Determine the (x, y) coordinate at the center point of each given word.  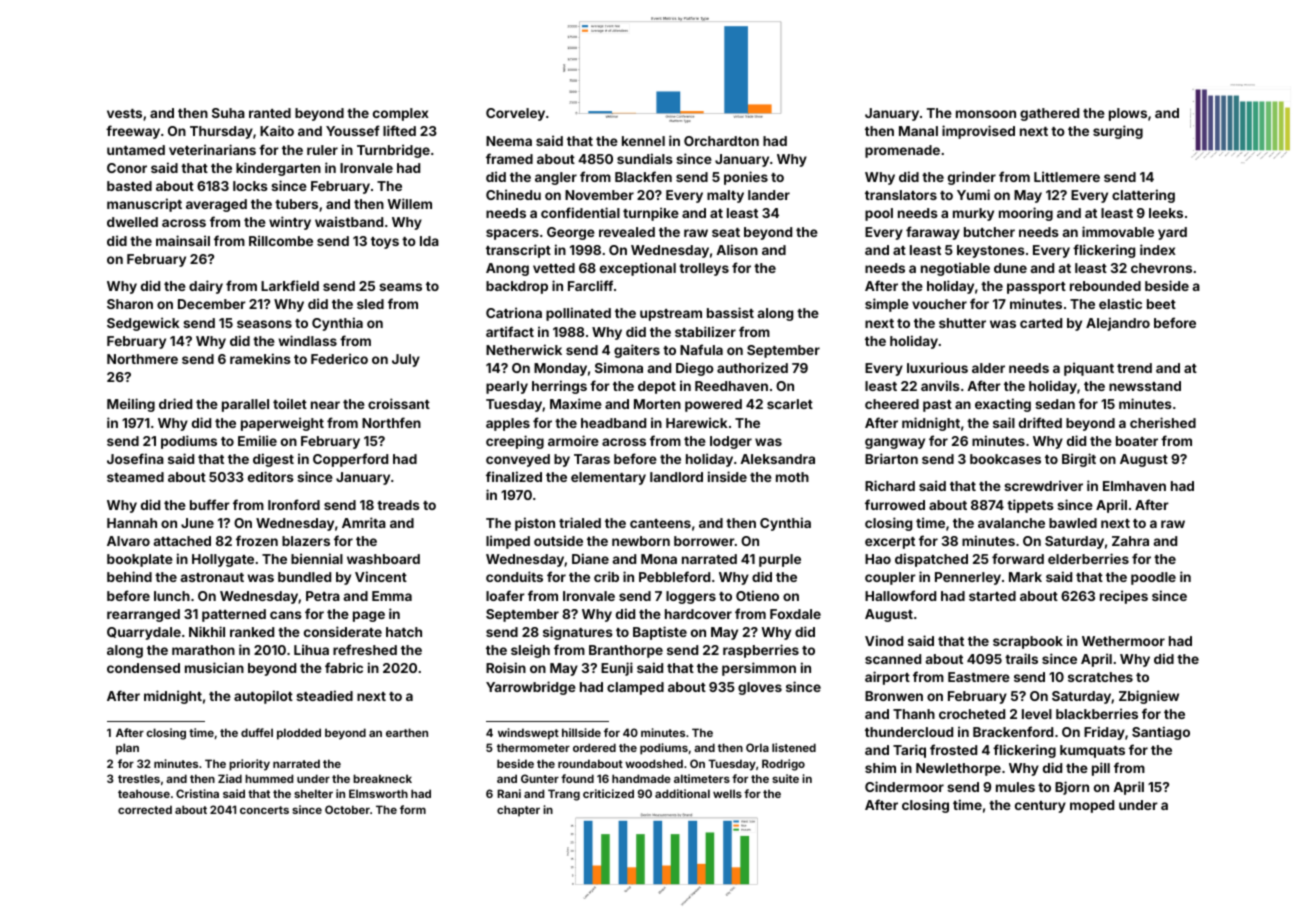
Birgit (1079, 460)
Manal (918, 131)
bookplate (140, 560)
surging (1118, 132)
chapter (518, 811)
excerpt (890, 543)
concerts (264, 810)
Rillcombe (281, 240)
